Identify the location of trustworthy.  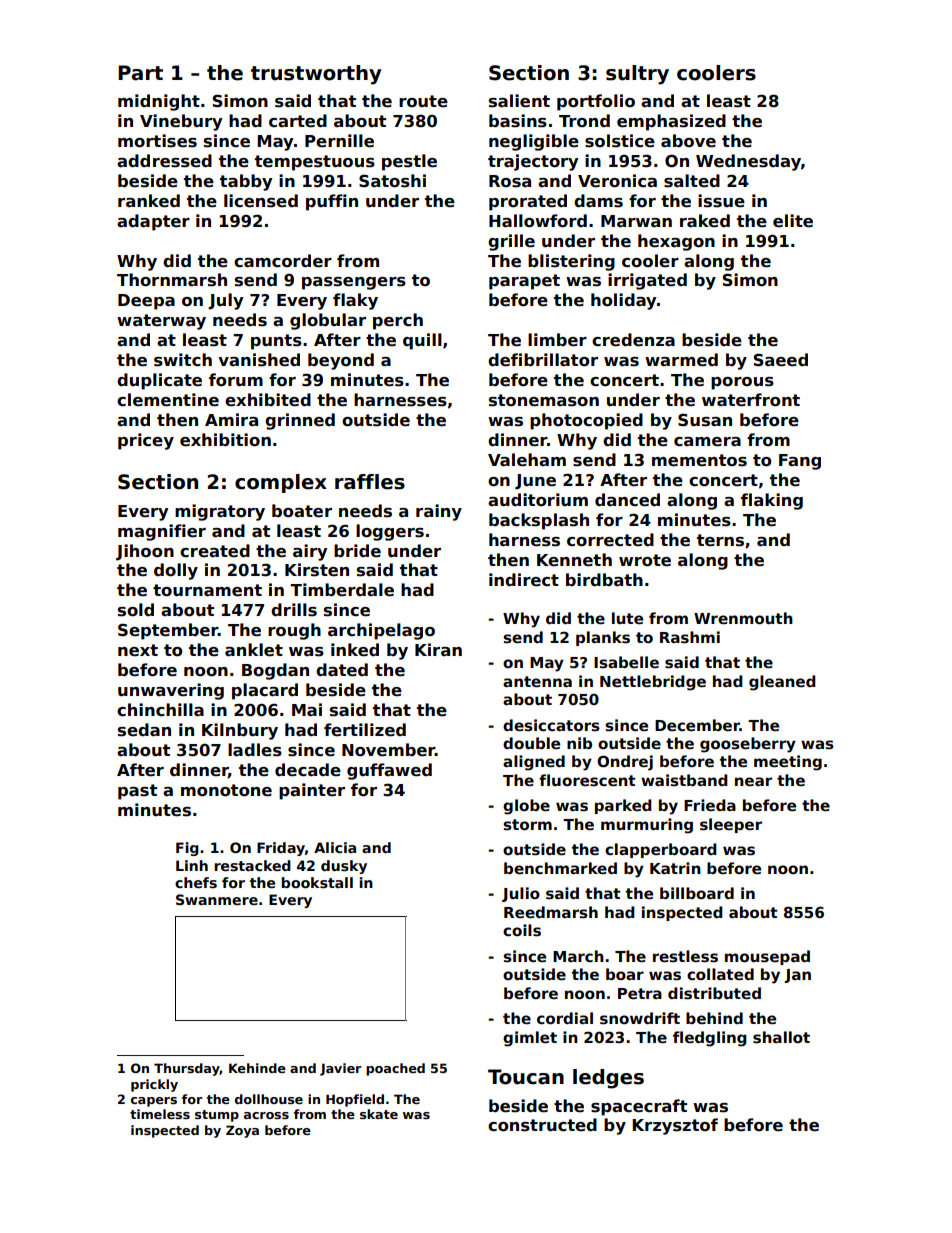
(316, 75).
